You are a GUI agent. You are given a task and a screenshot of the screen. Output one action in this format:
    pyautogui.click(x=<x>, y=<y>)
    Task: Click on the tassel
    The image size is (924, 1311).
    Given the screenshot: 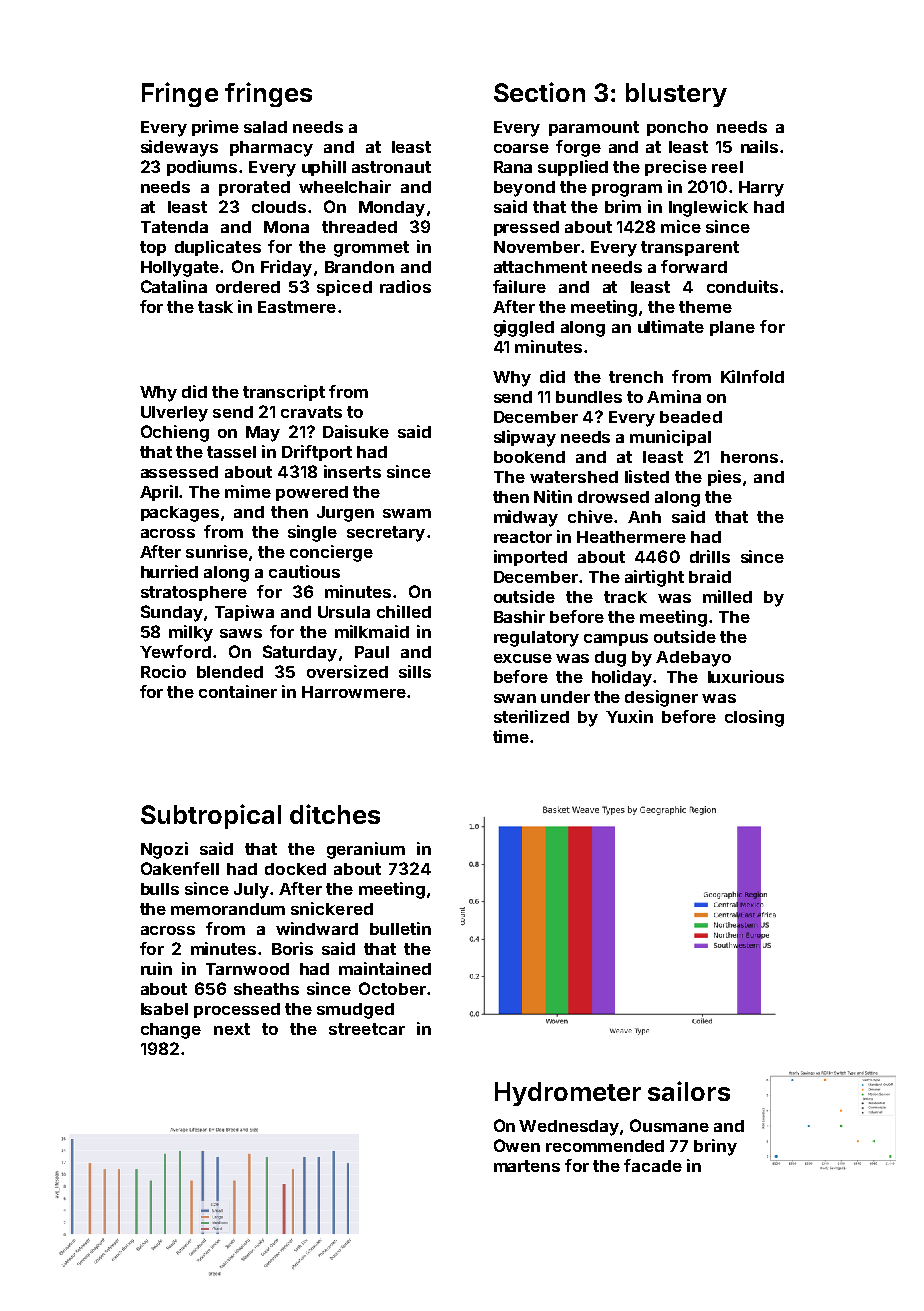 What is the action you would take?
    pyautogui.click(x=231, y=452)
